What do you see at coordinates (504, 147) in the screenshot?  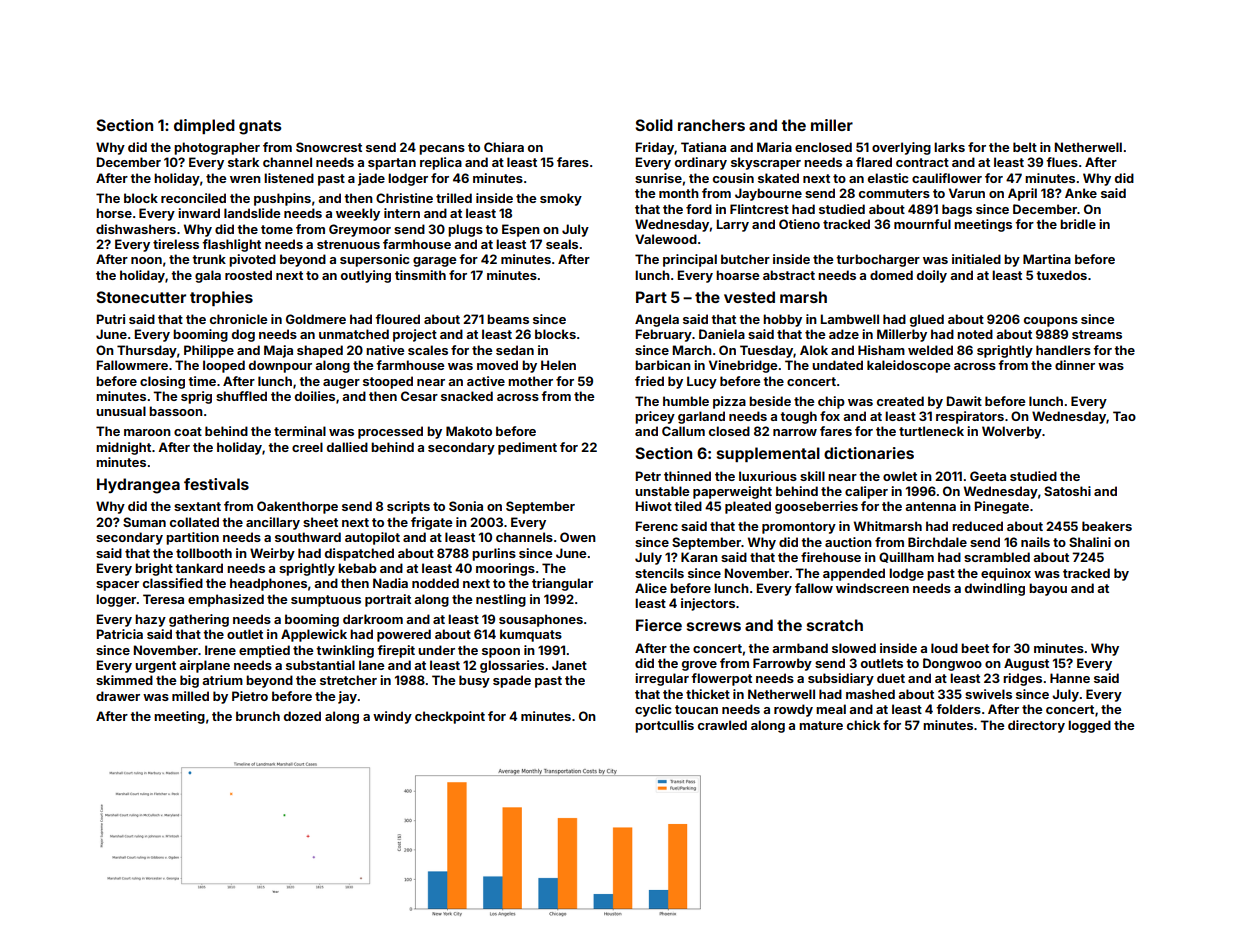 I see `Chiara` at bounding box center [504, 147].
